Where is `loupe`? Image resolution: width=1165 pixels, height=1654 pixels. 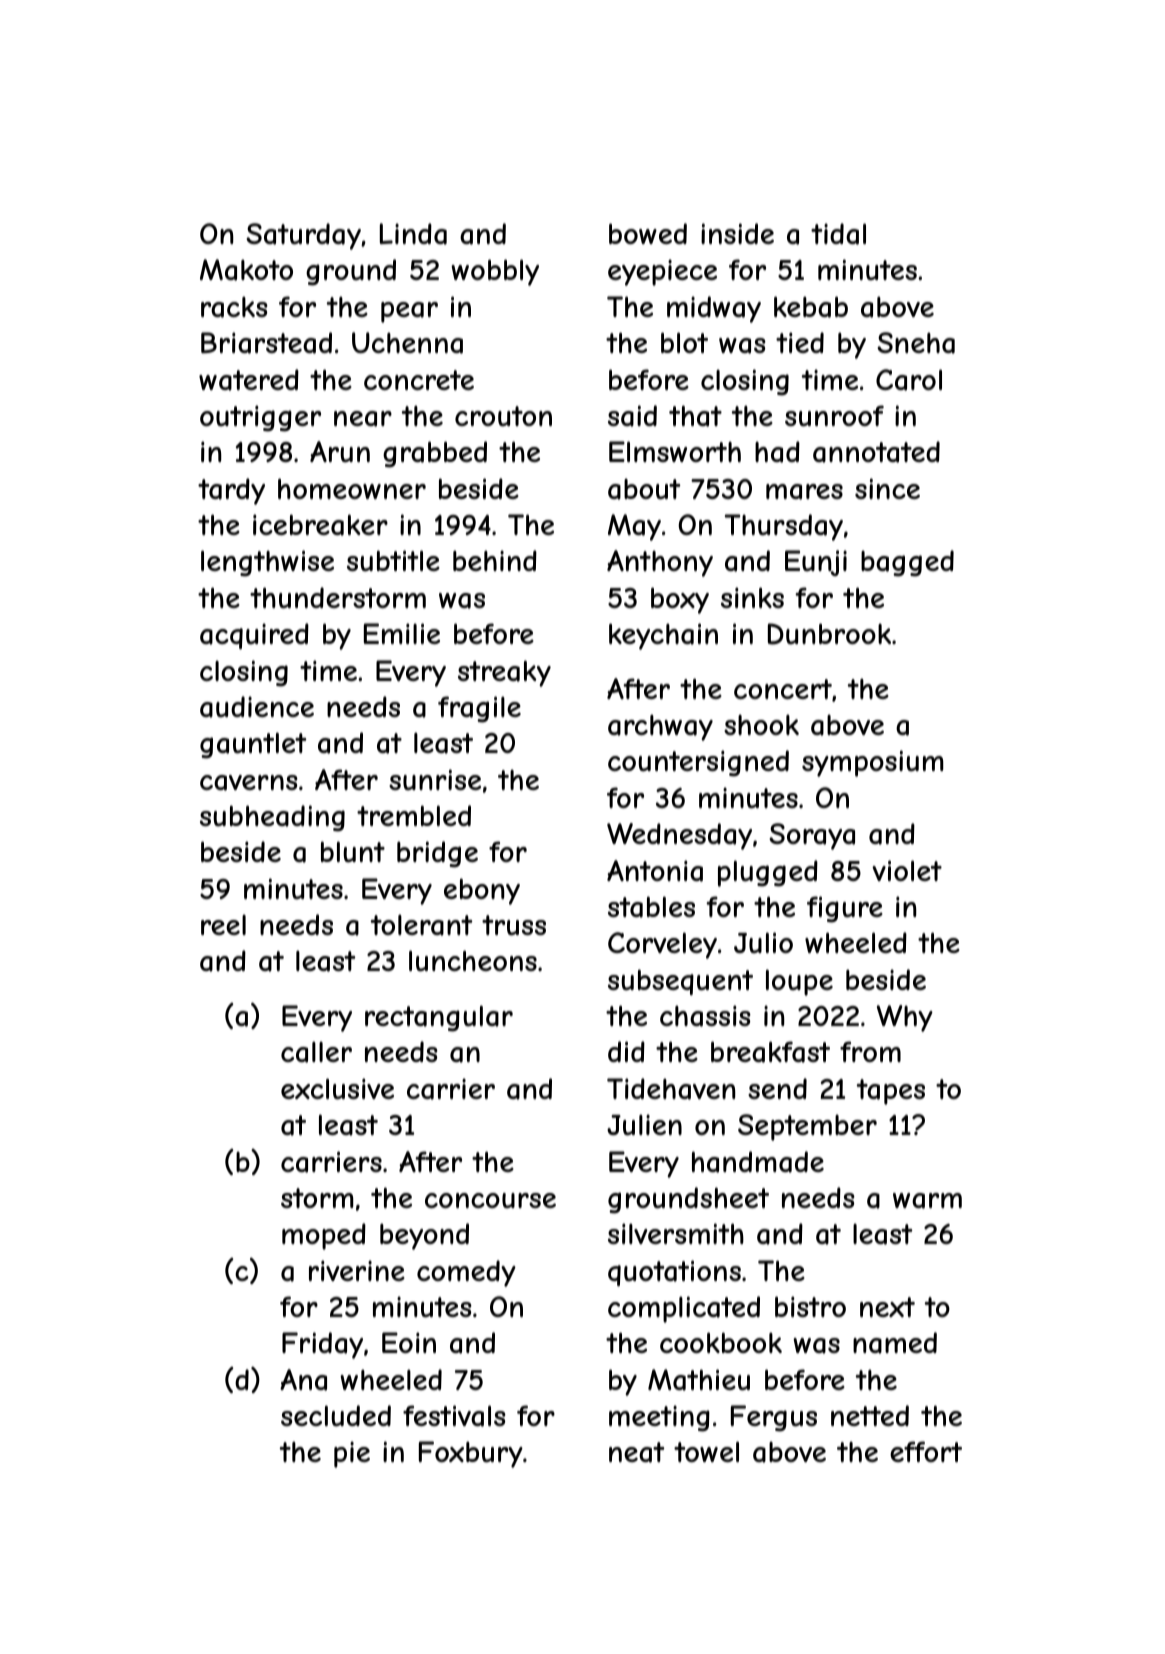
loupe is located at coordinates (799, 982).
